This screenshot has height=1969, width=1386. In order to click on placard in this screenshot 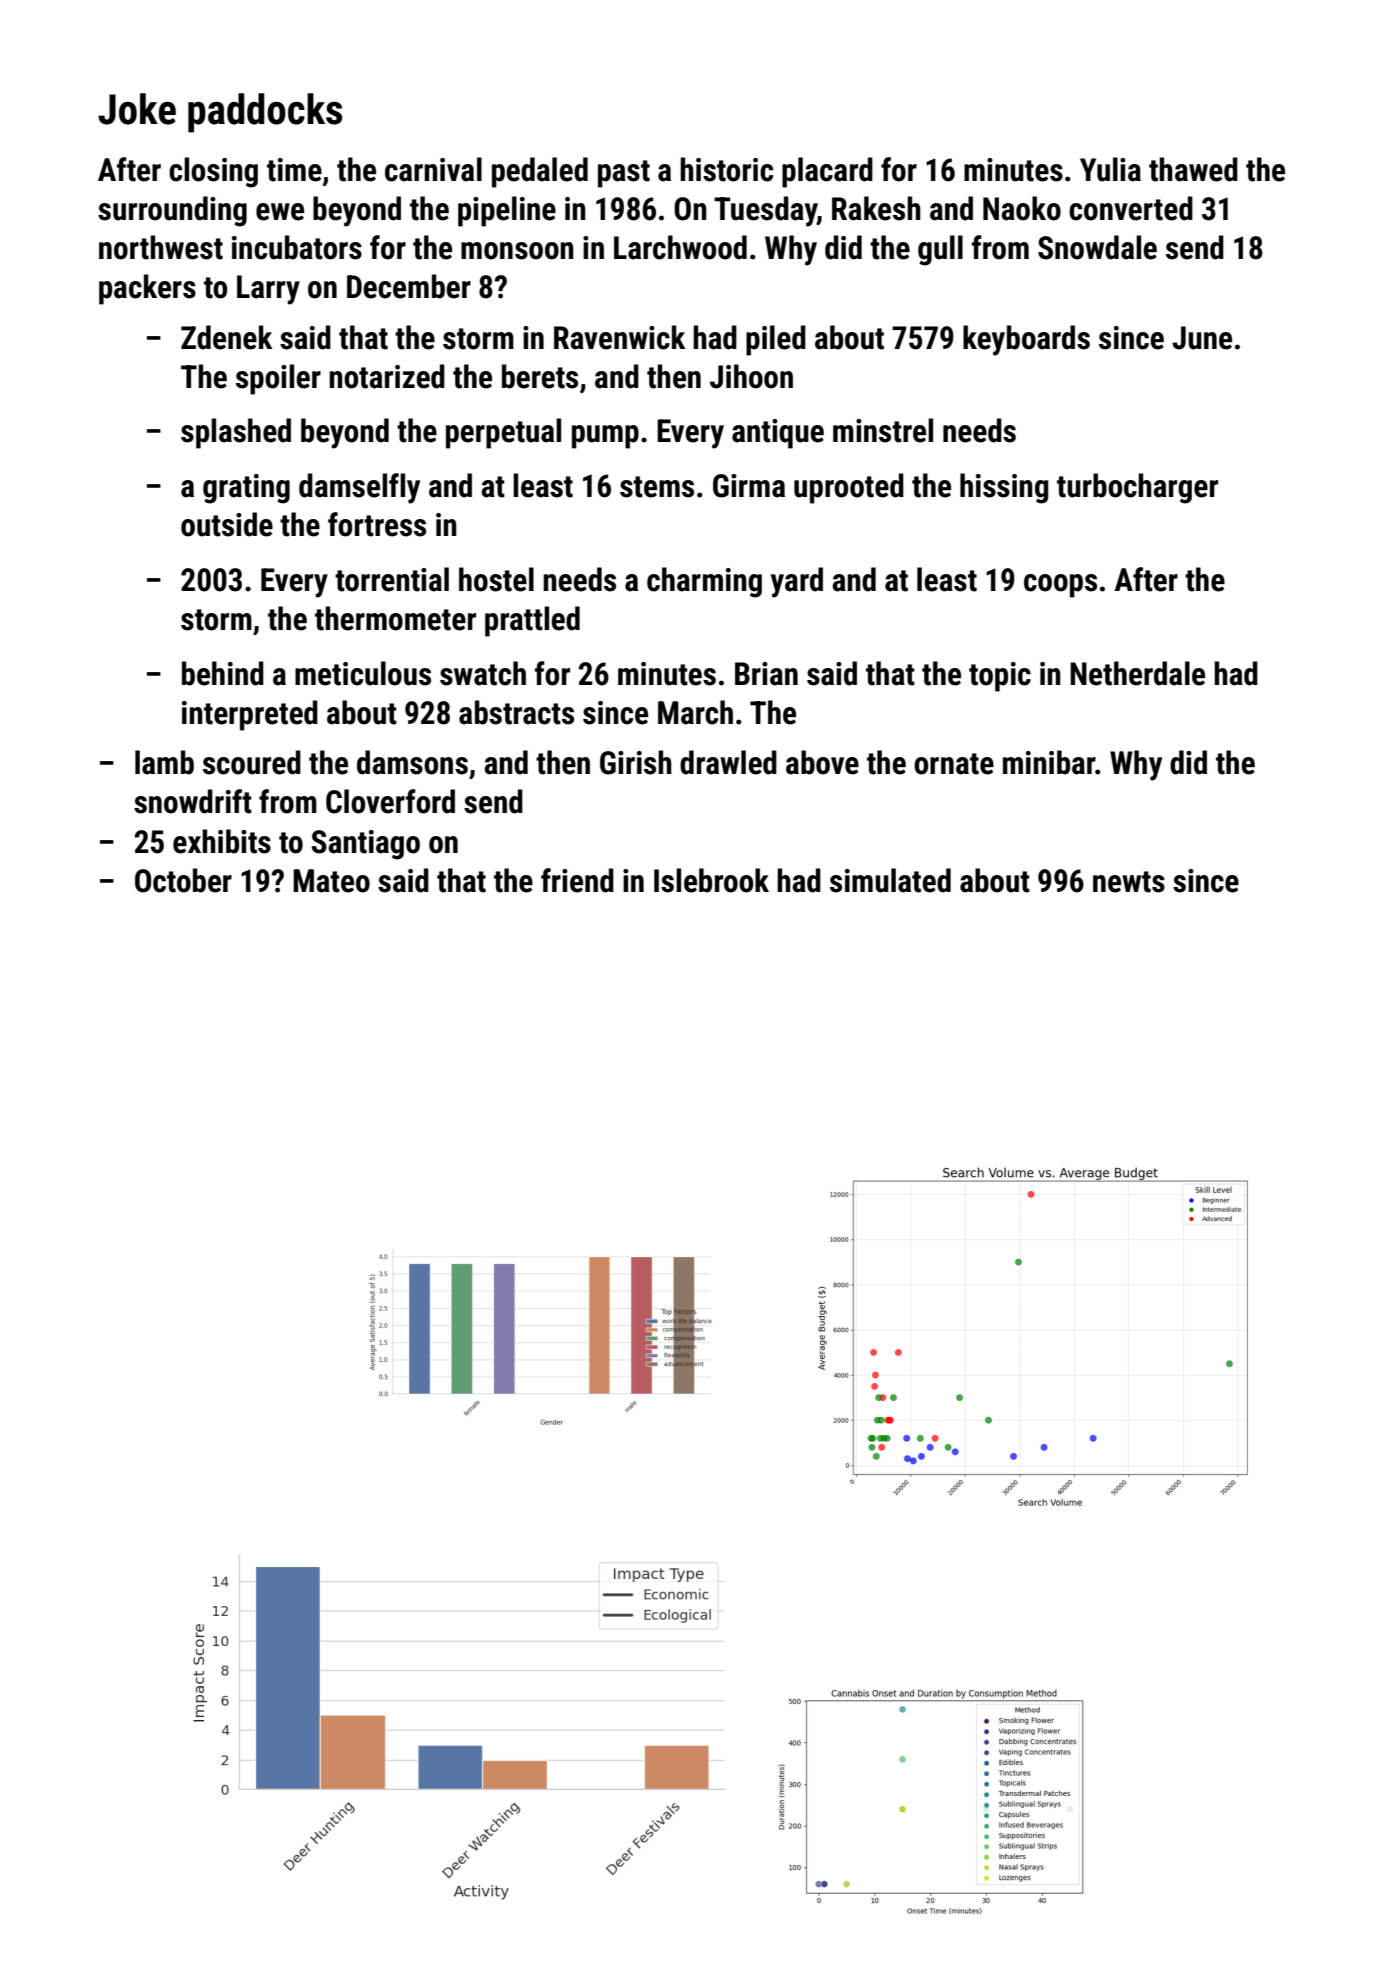, I will do `click(827, 172)`.
